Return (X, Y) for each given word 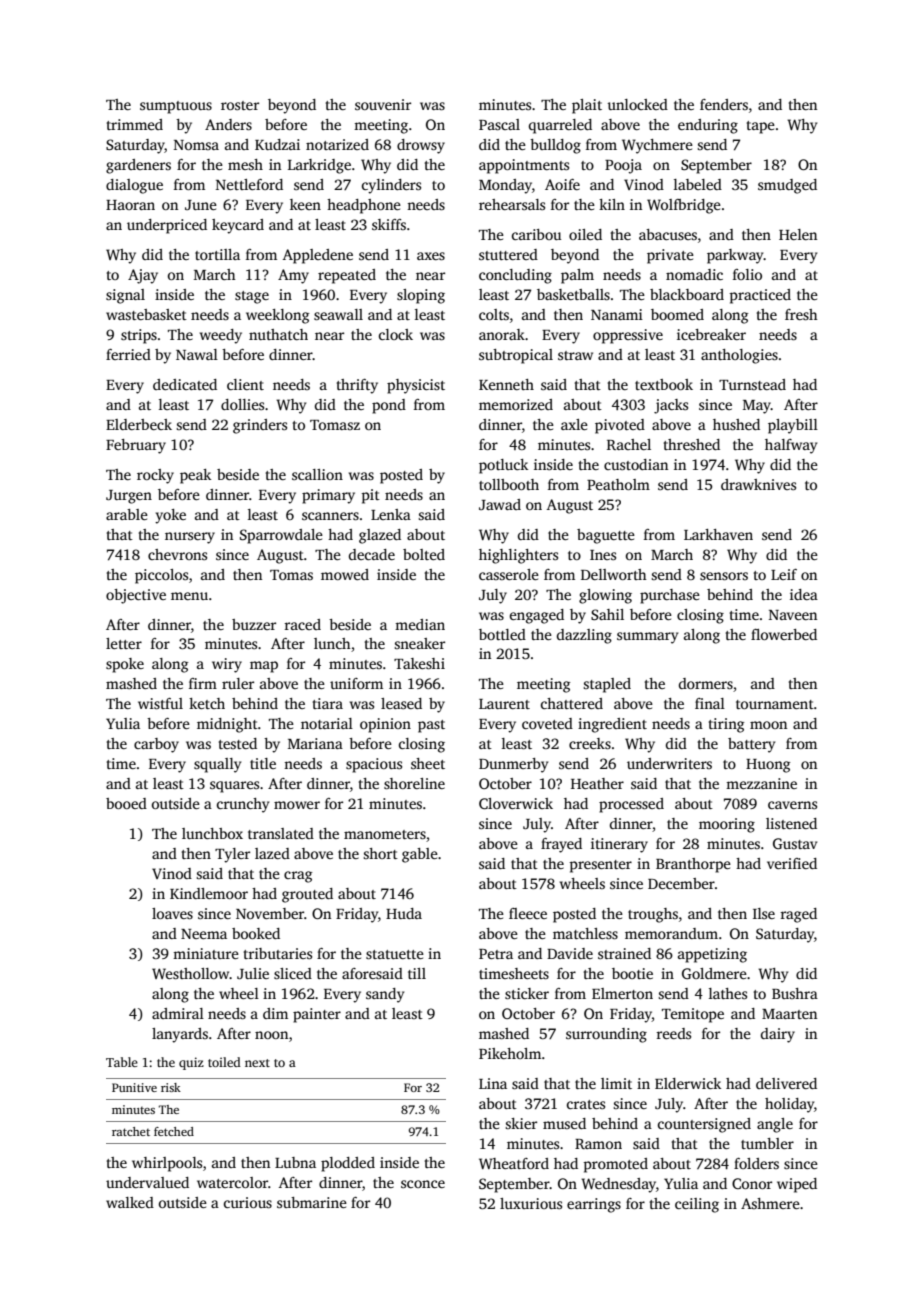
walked (130, 1202)
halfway (791, 446)
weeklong (277, 316)
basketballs (573, 294)
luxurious (531, 1203)
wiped (797, 1185)
